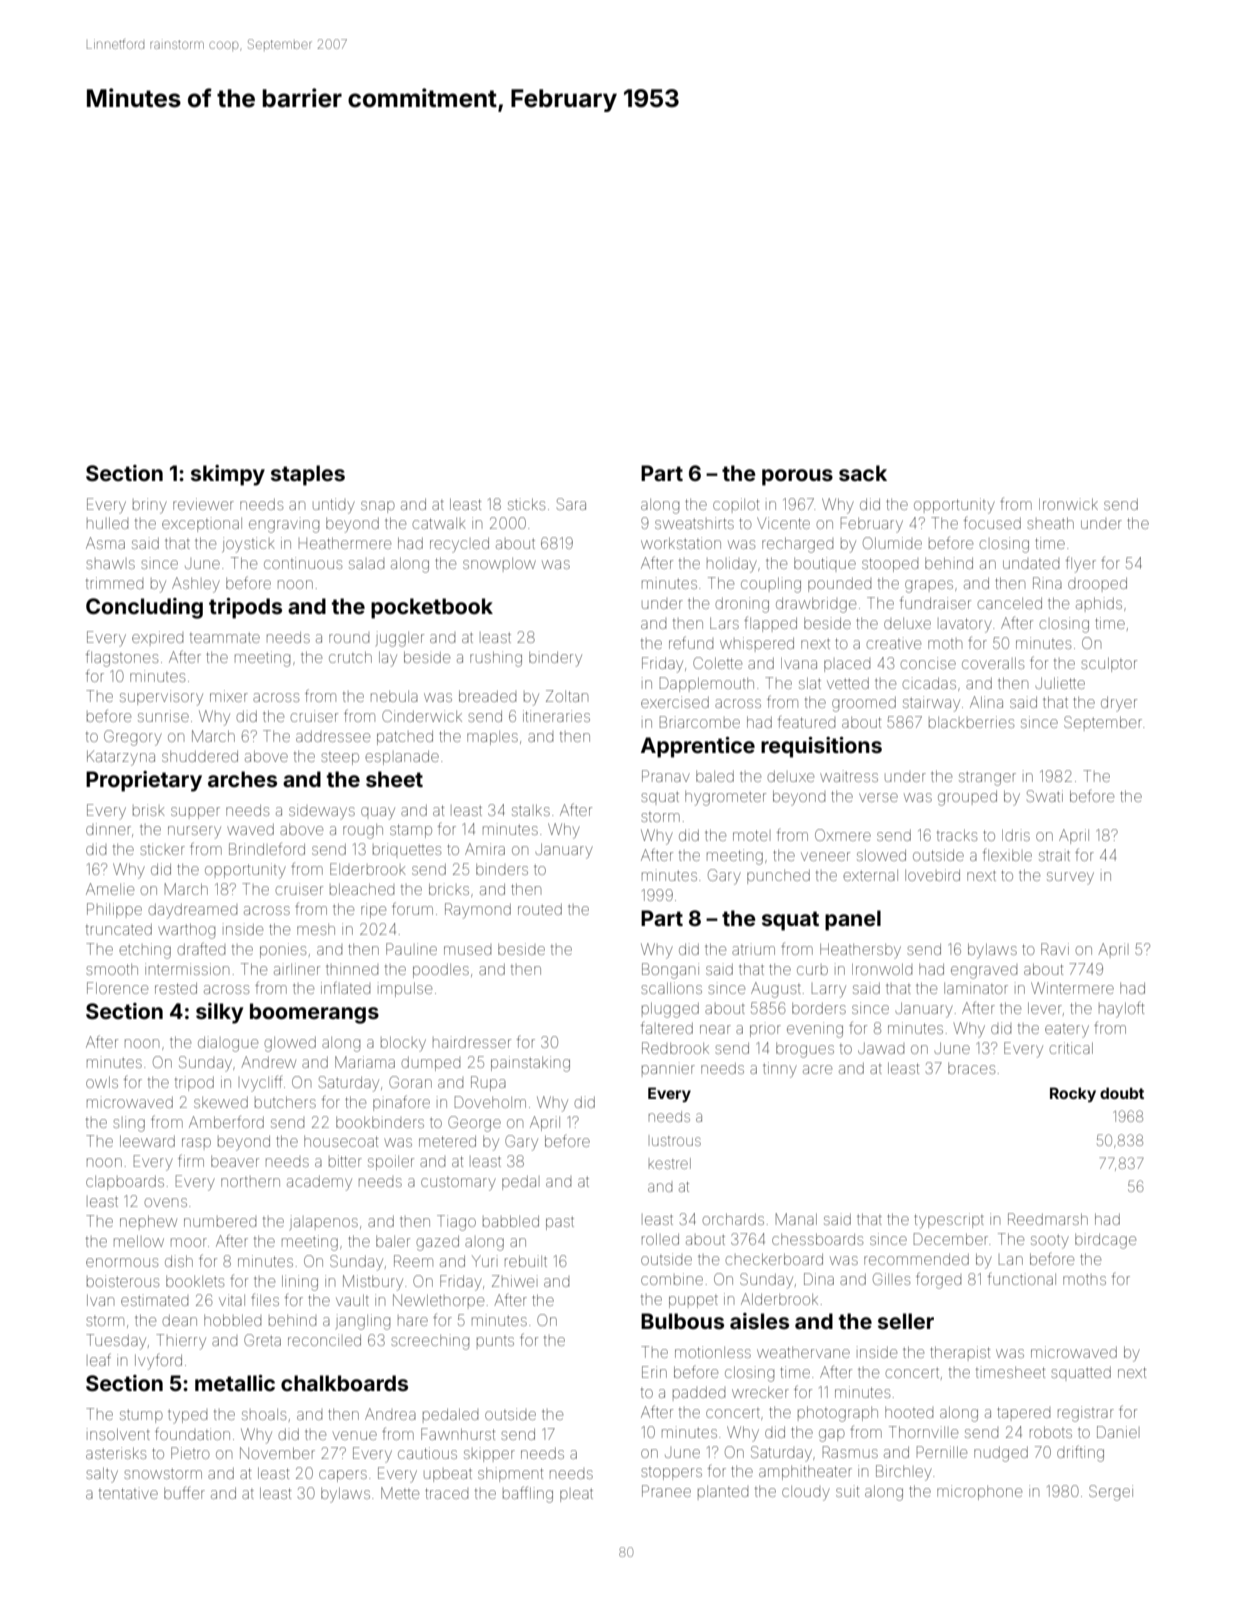  What do you see at coordinates (235, 1161) in the screenshot?
I see `beaver` at bounding box center [235, 1161].
